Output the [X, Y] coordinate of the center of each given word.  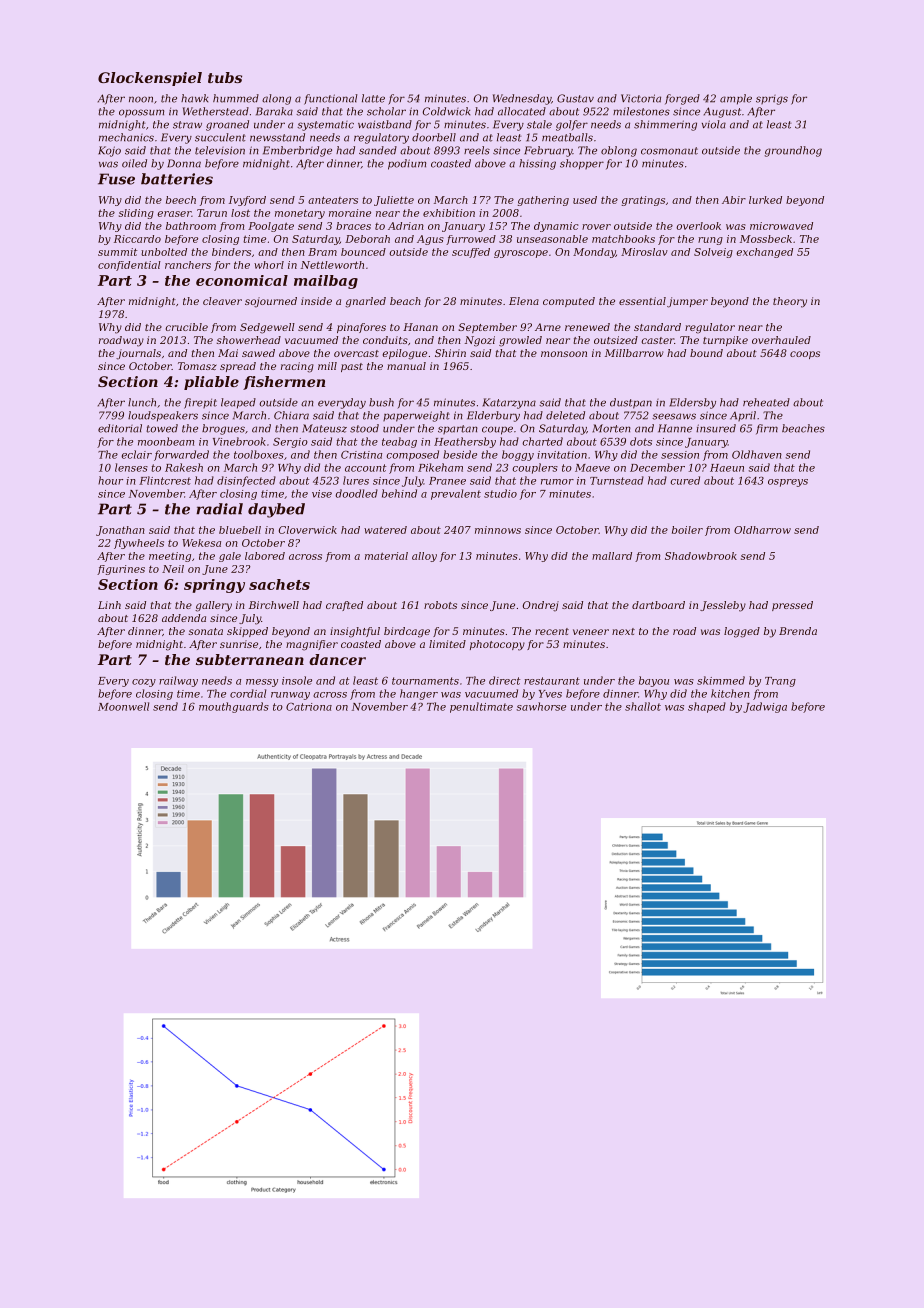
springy [214, 586]
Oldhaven [757, 454]
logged [742, 632]
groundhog [793, 151]
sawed [258, 353]
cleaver [222, 301]
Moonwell [123, 706]
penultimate [481, 707]
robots [440, 605]
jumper [687, 302]
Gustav [575, 98]
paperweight [416, 416]
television [220, 150]
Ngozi [480, 341]
